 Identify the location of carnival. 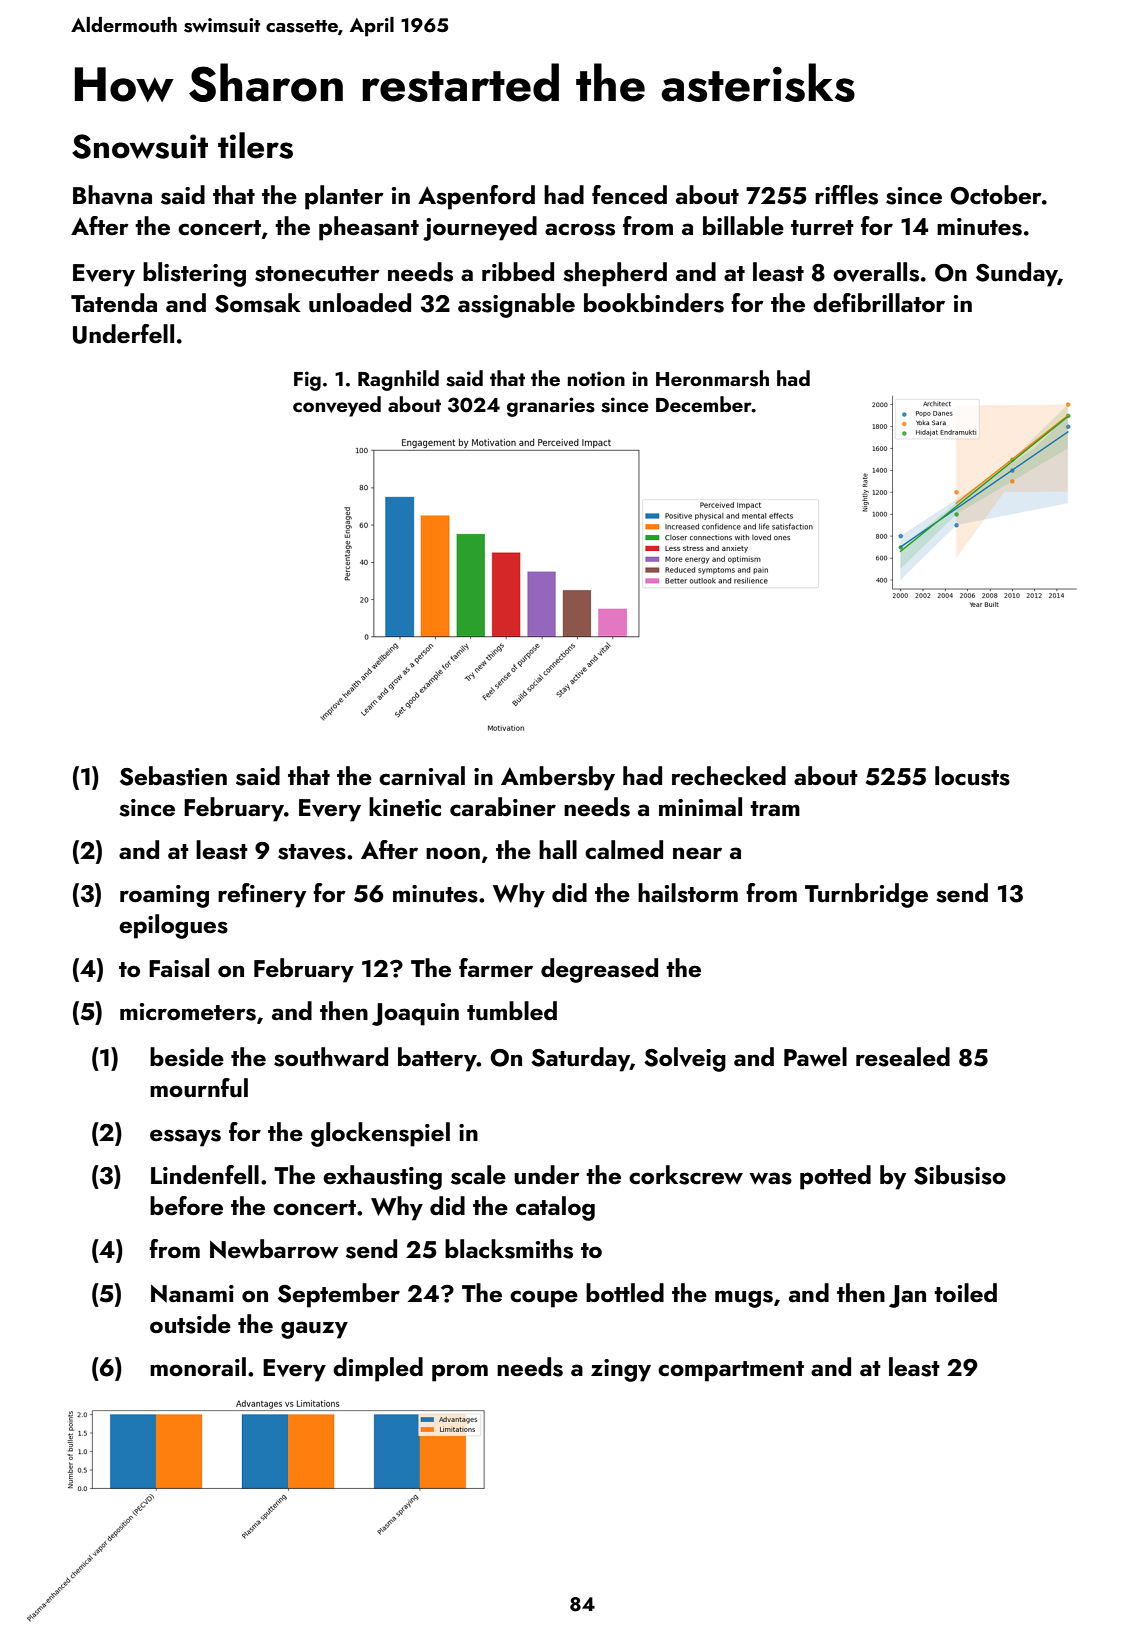
(422, 776).
